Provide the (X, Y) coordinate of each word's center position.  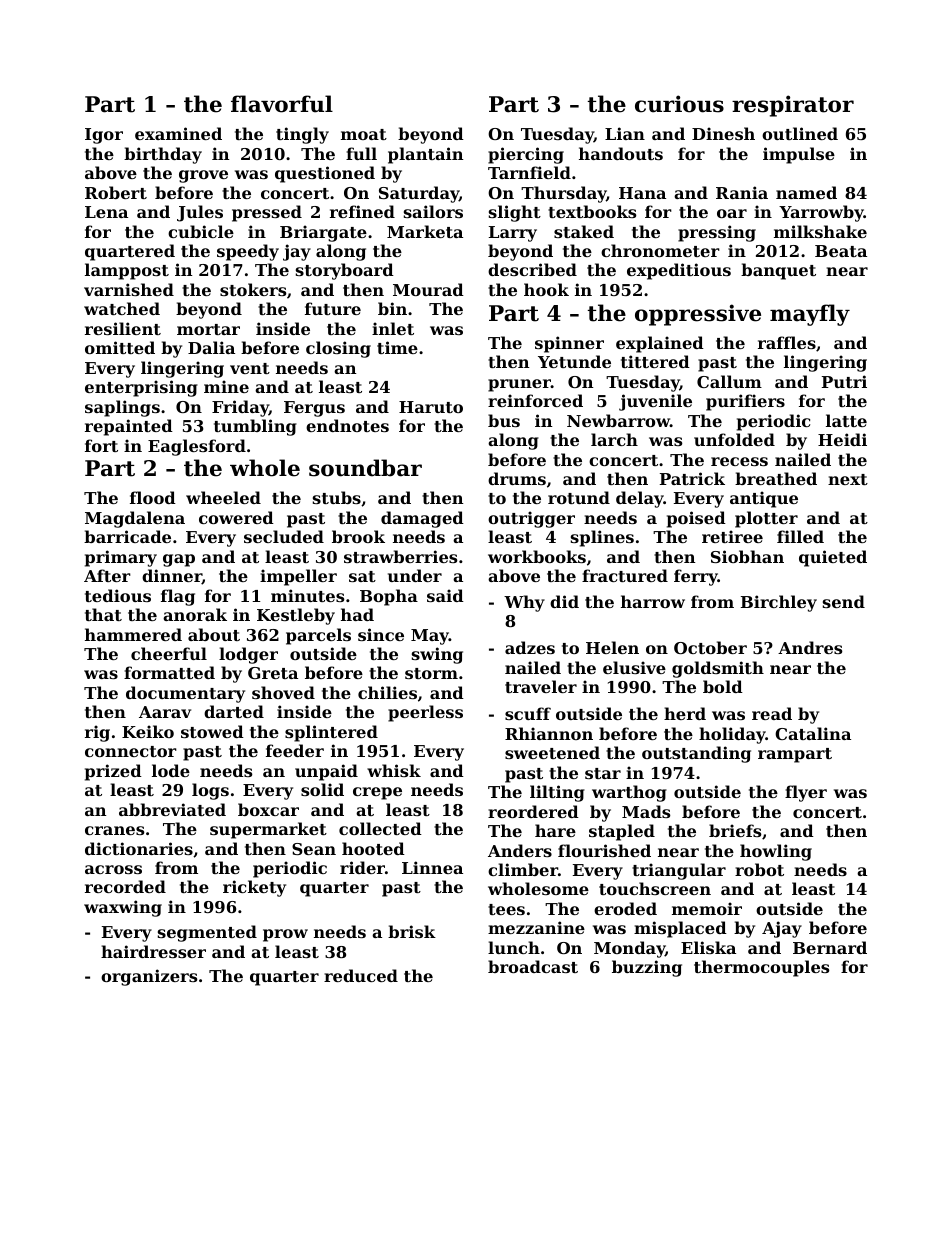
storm (431, 673)
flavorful (282, 104)
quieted (833, 558)
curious (679, 104)
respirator (793, 106)
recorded (125, 886)
